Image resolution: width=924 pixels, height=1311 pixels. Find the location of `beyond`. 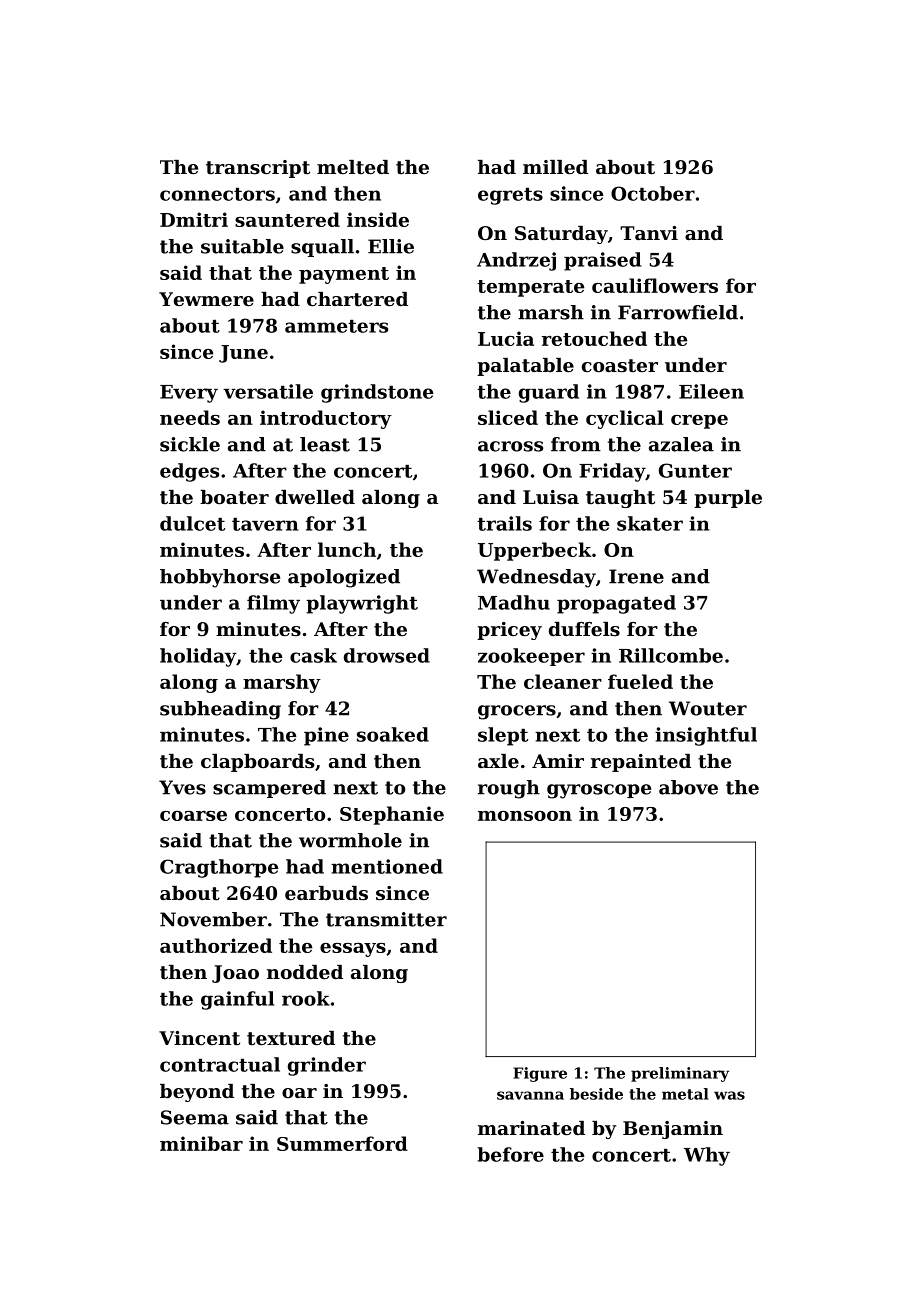

beyond is located at coordinates (197, 1093).
